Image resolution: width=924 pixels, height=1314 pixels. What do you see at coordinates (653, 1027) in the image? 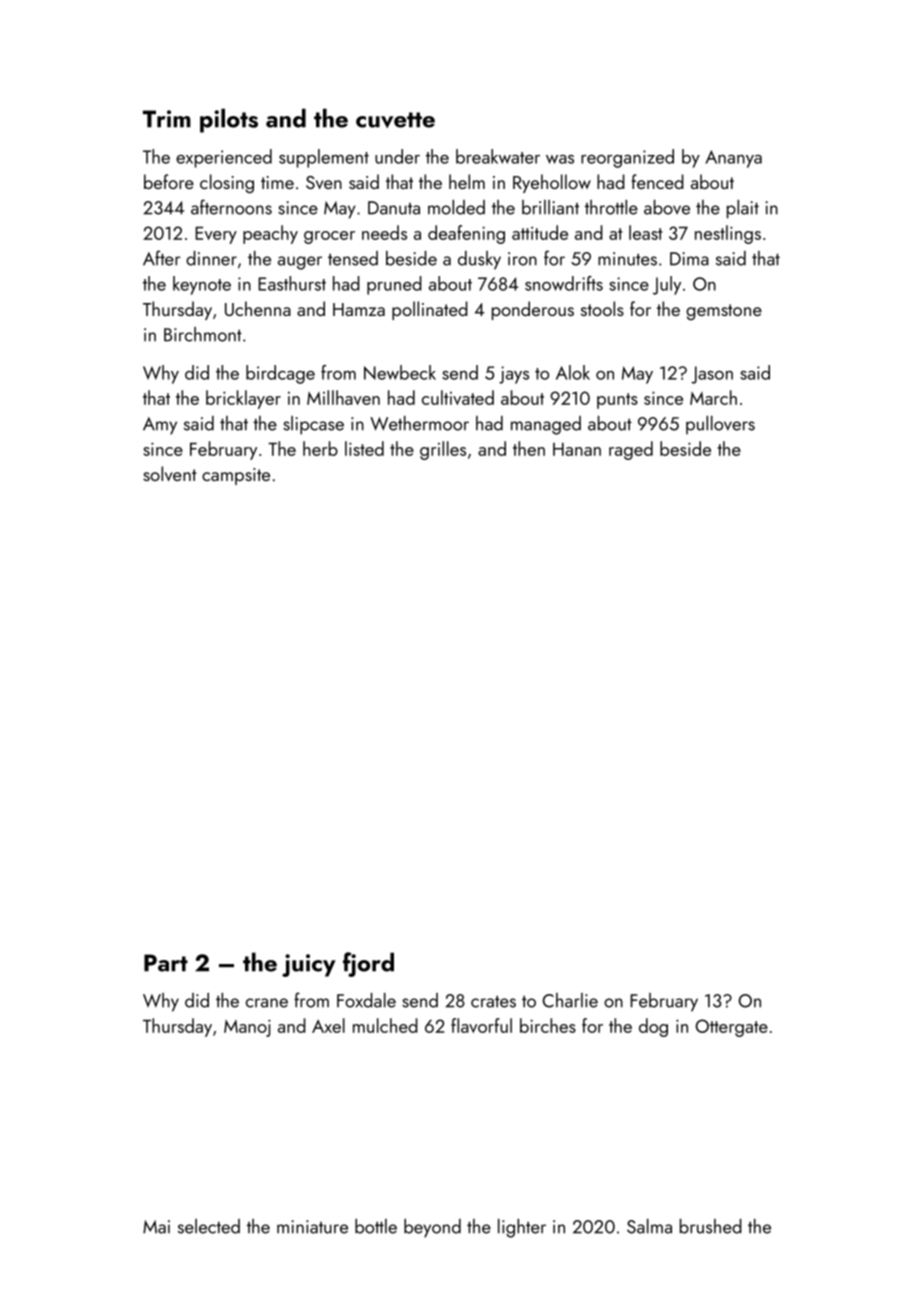
I see `dog` at bounding box center [653, 1027].
